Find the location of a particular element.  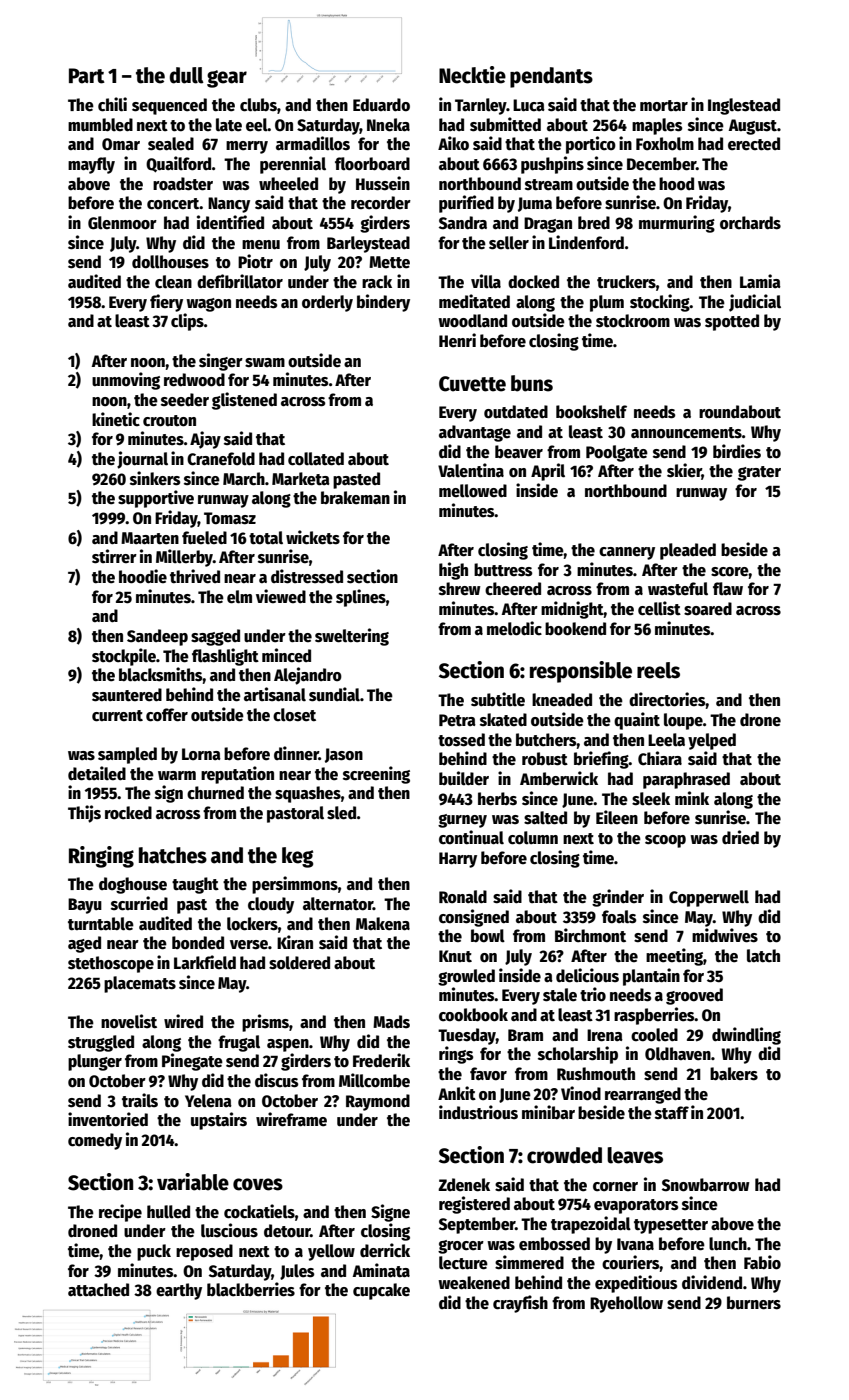

cannery is located at coordinates (627, 553).
